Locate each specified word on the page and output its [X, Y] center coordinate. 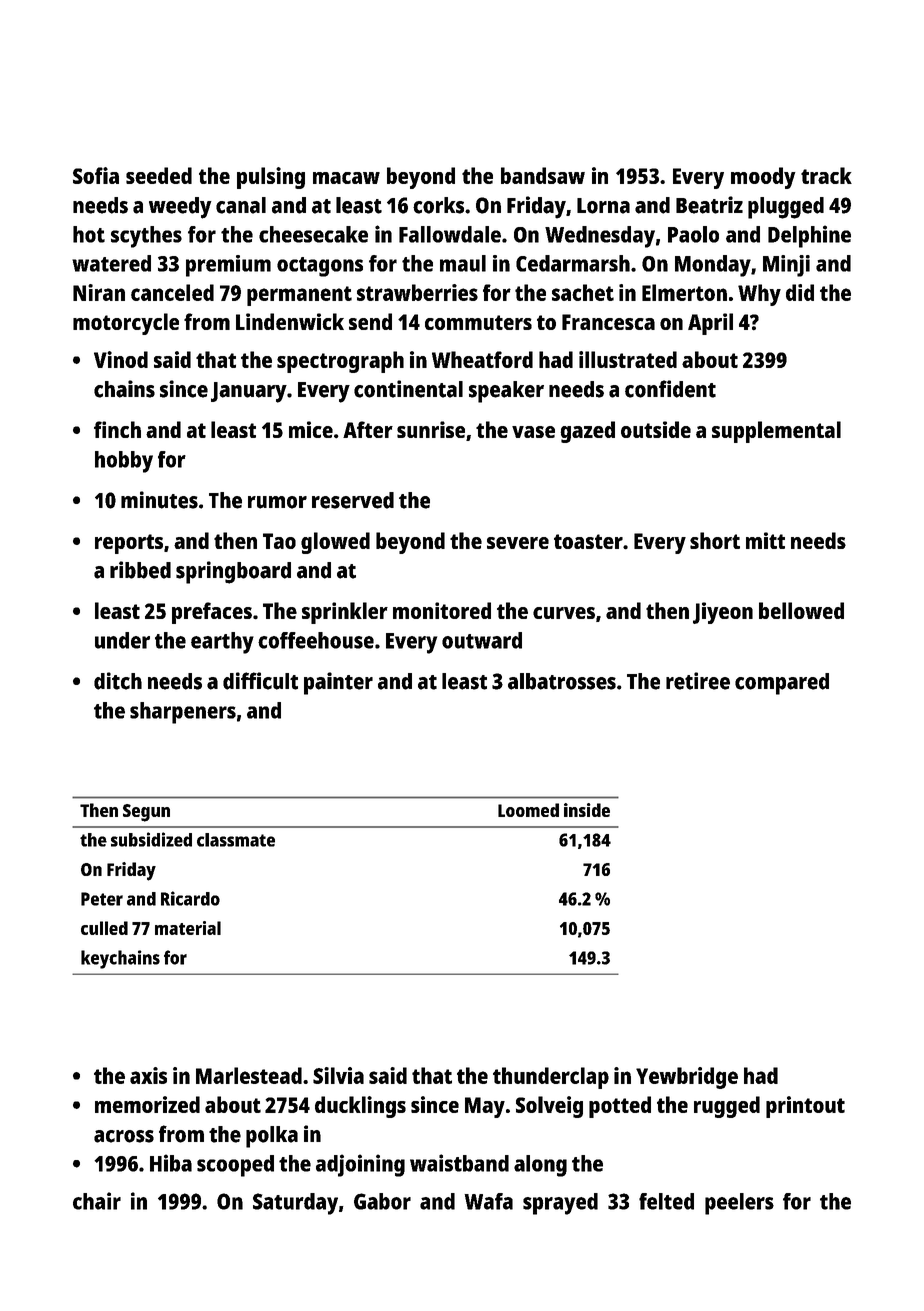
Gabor [382, 1201]
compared [782, 684]
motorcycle [126, 324]
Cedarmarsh [573, 263]
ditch [118, 681]
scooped [235, 1166]
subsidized [151, 839]
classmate [236, 840]
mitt [765, 540]
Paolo [693, 234]
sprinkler [345, 613]
